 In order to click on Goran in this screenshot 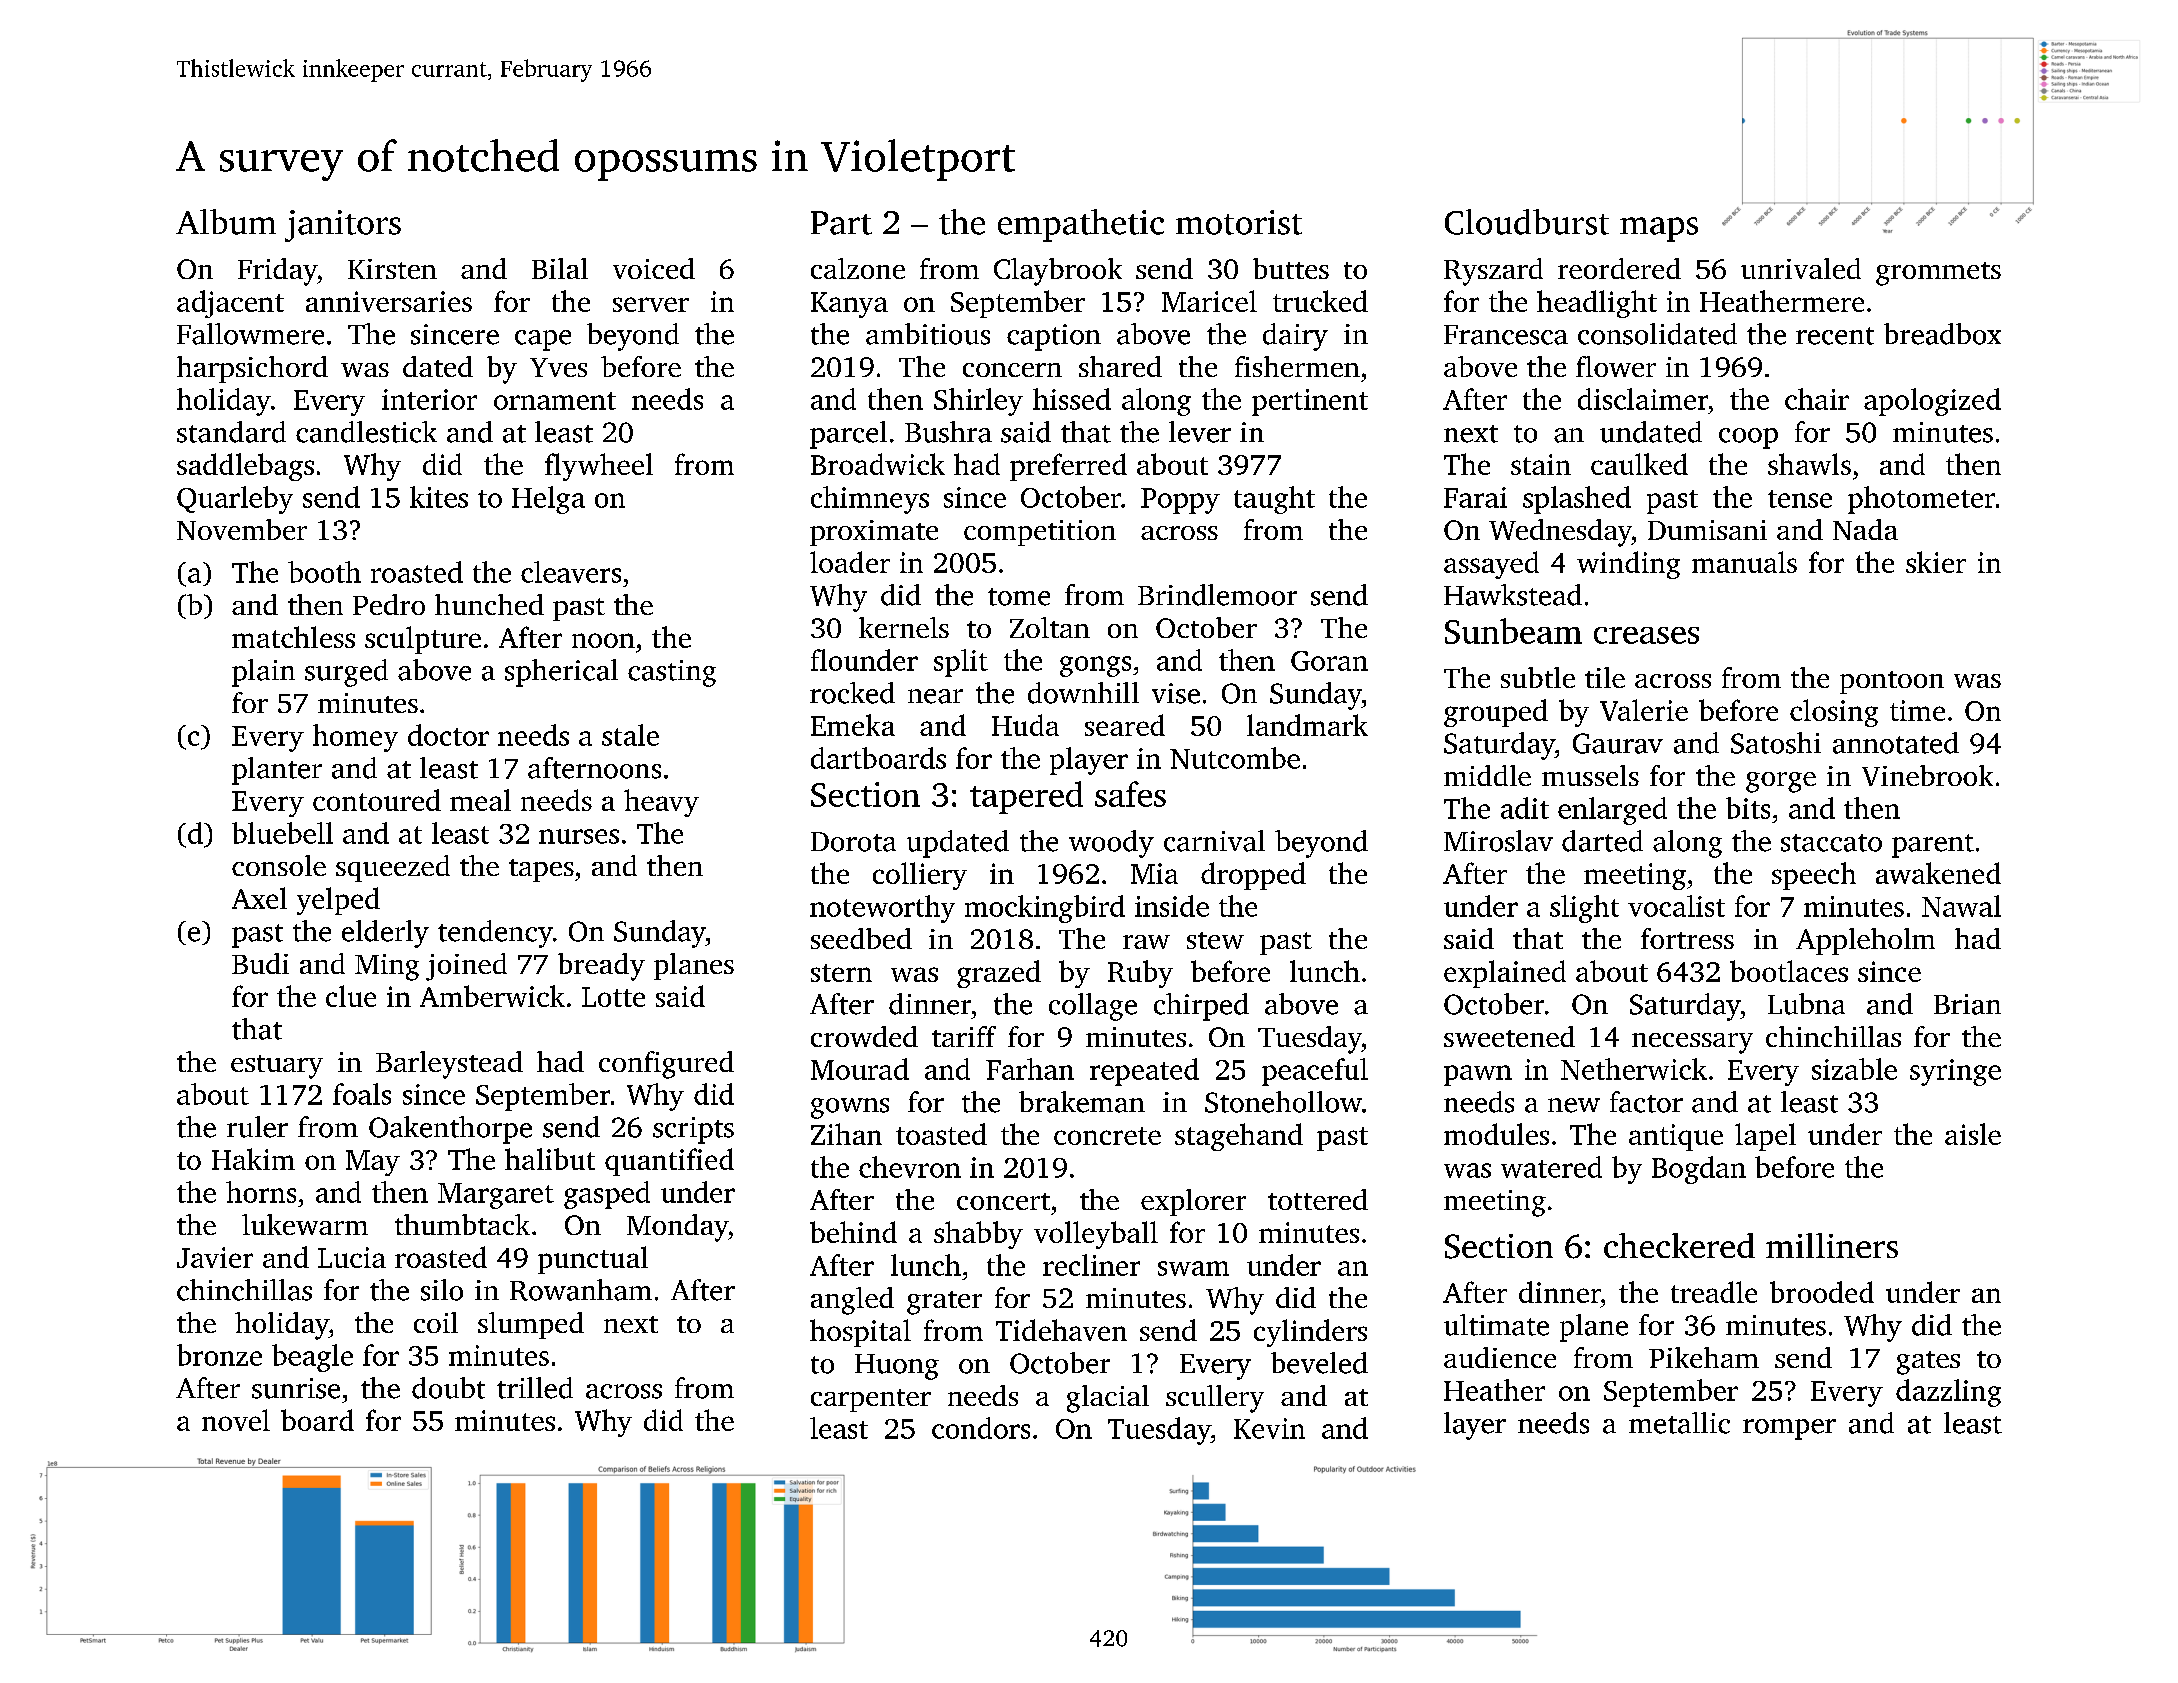, I will do `click(1329, 661)`.
